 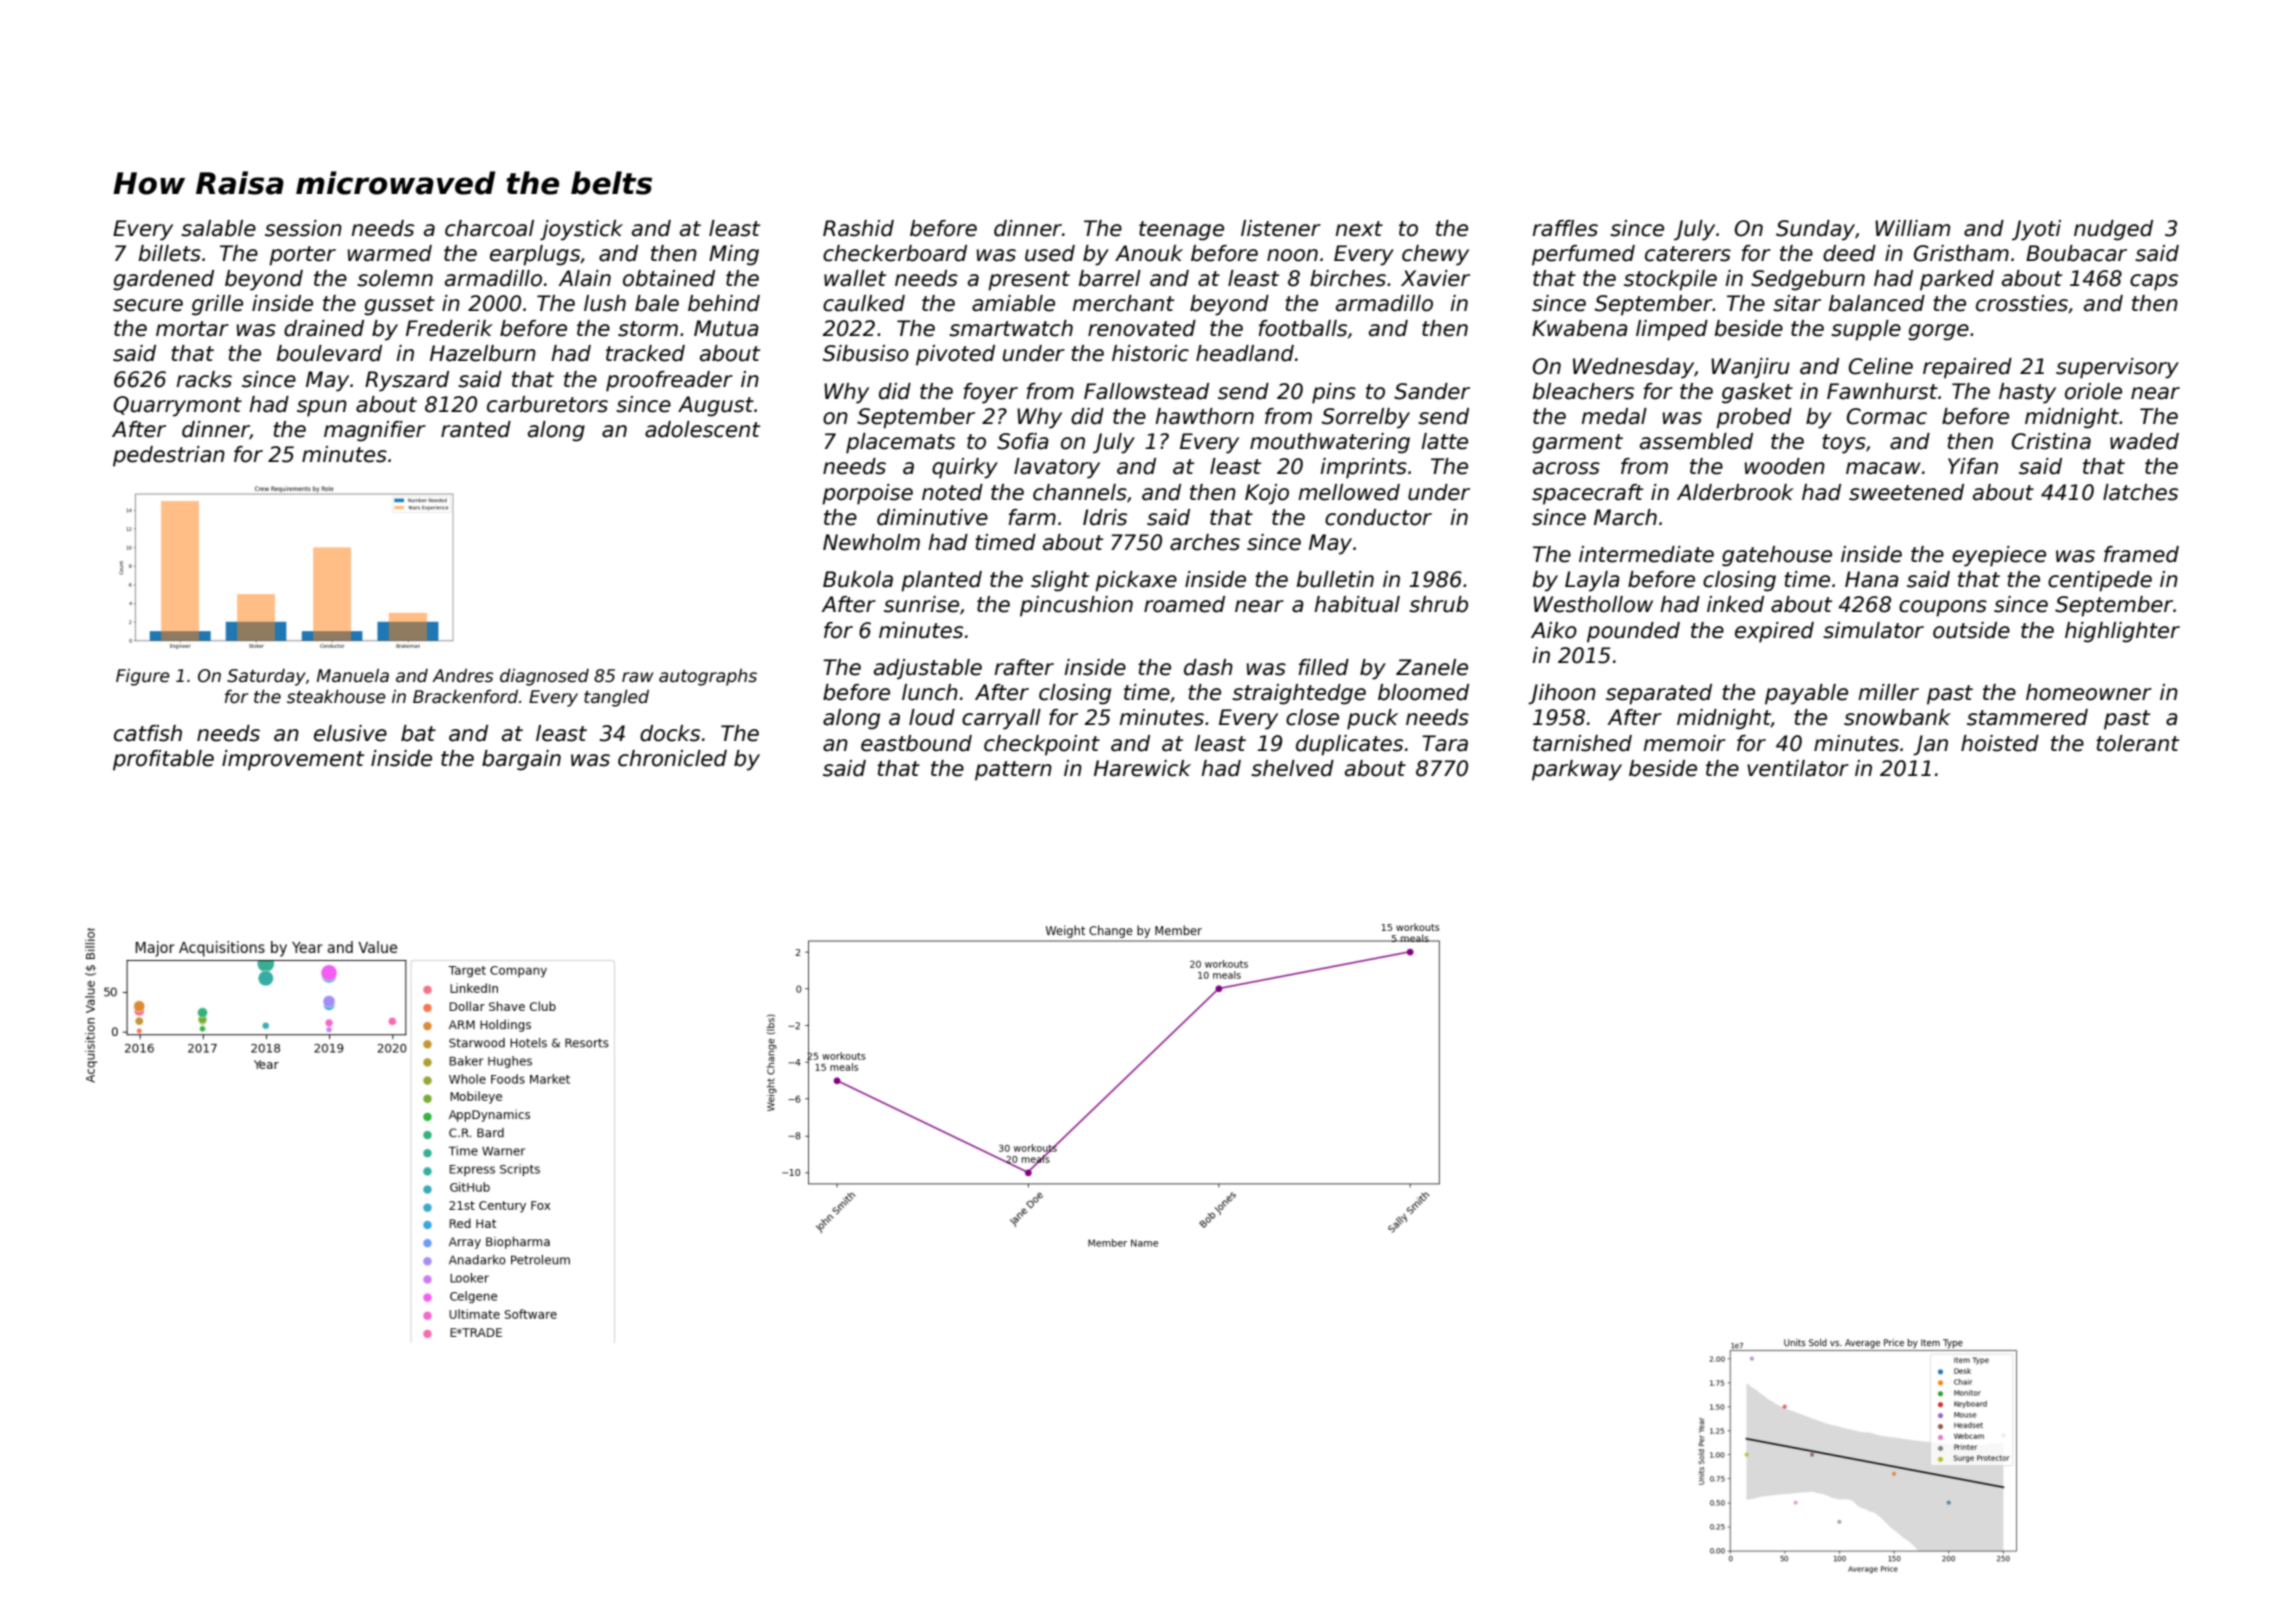 I want to click on bargain, so click(x=521, y=760).
